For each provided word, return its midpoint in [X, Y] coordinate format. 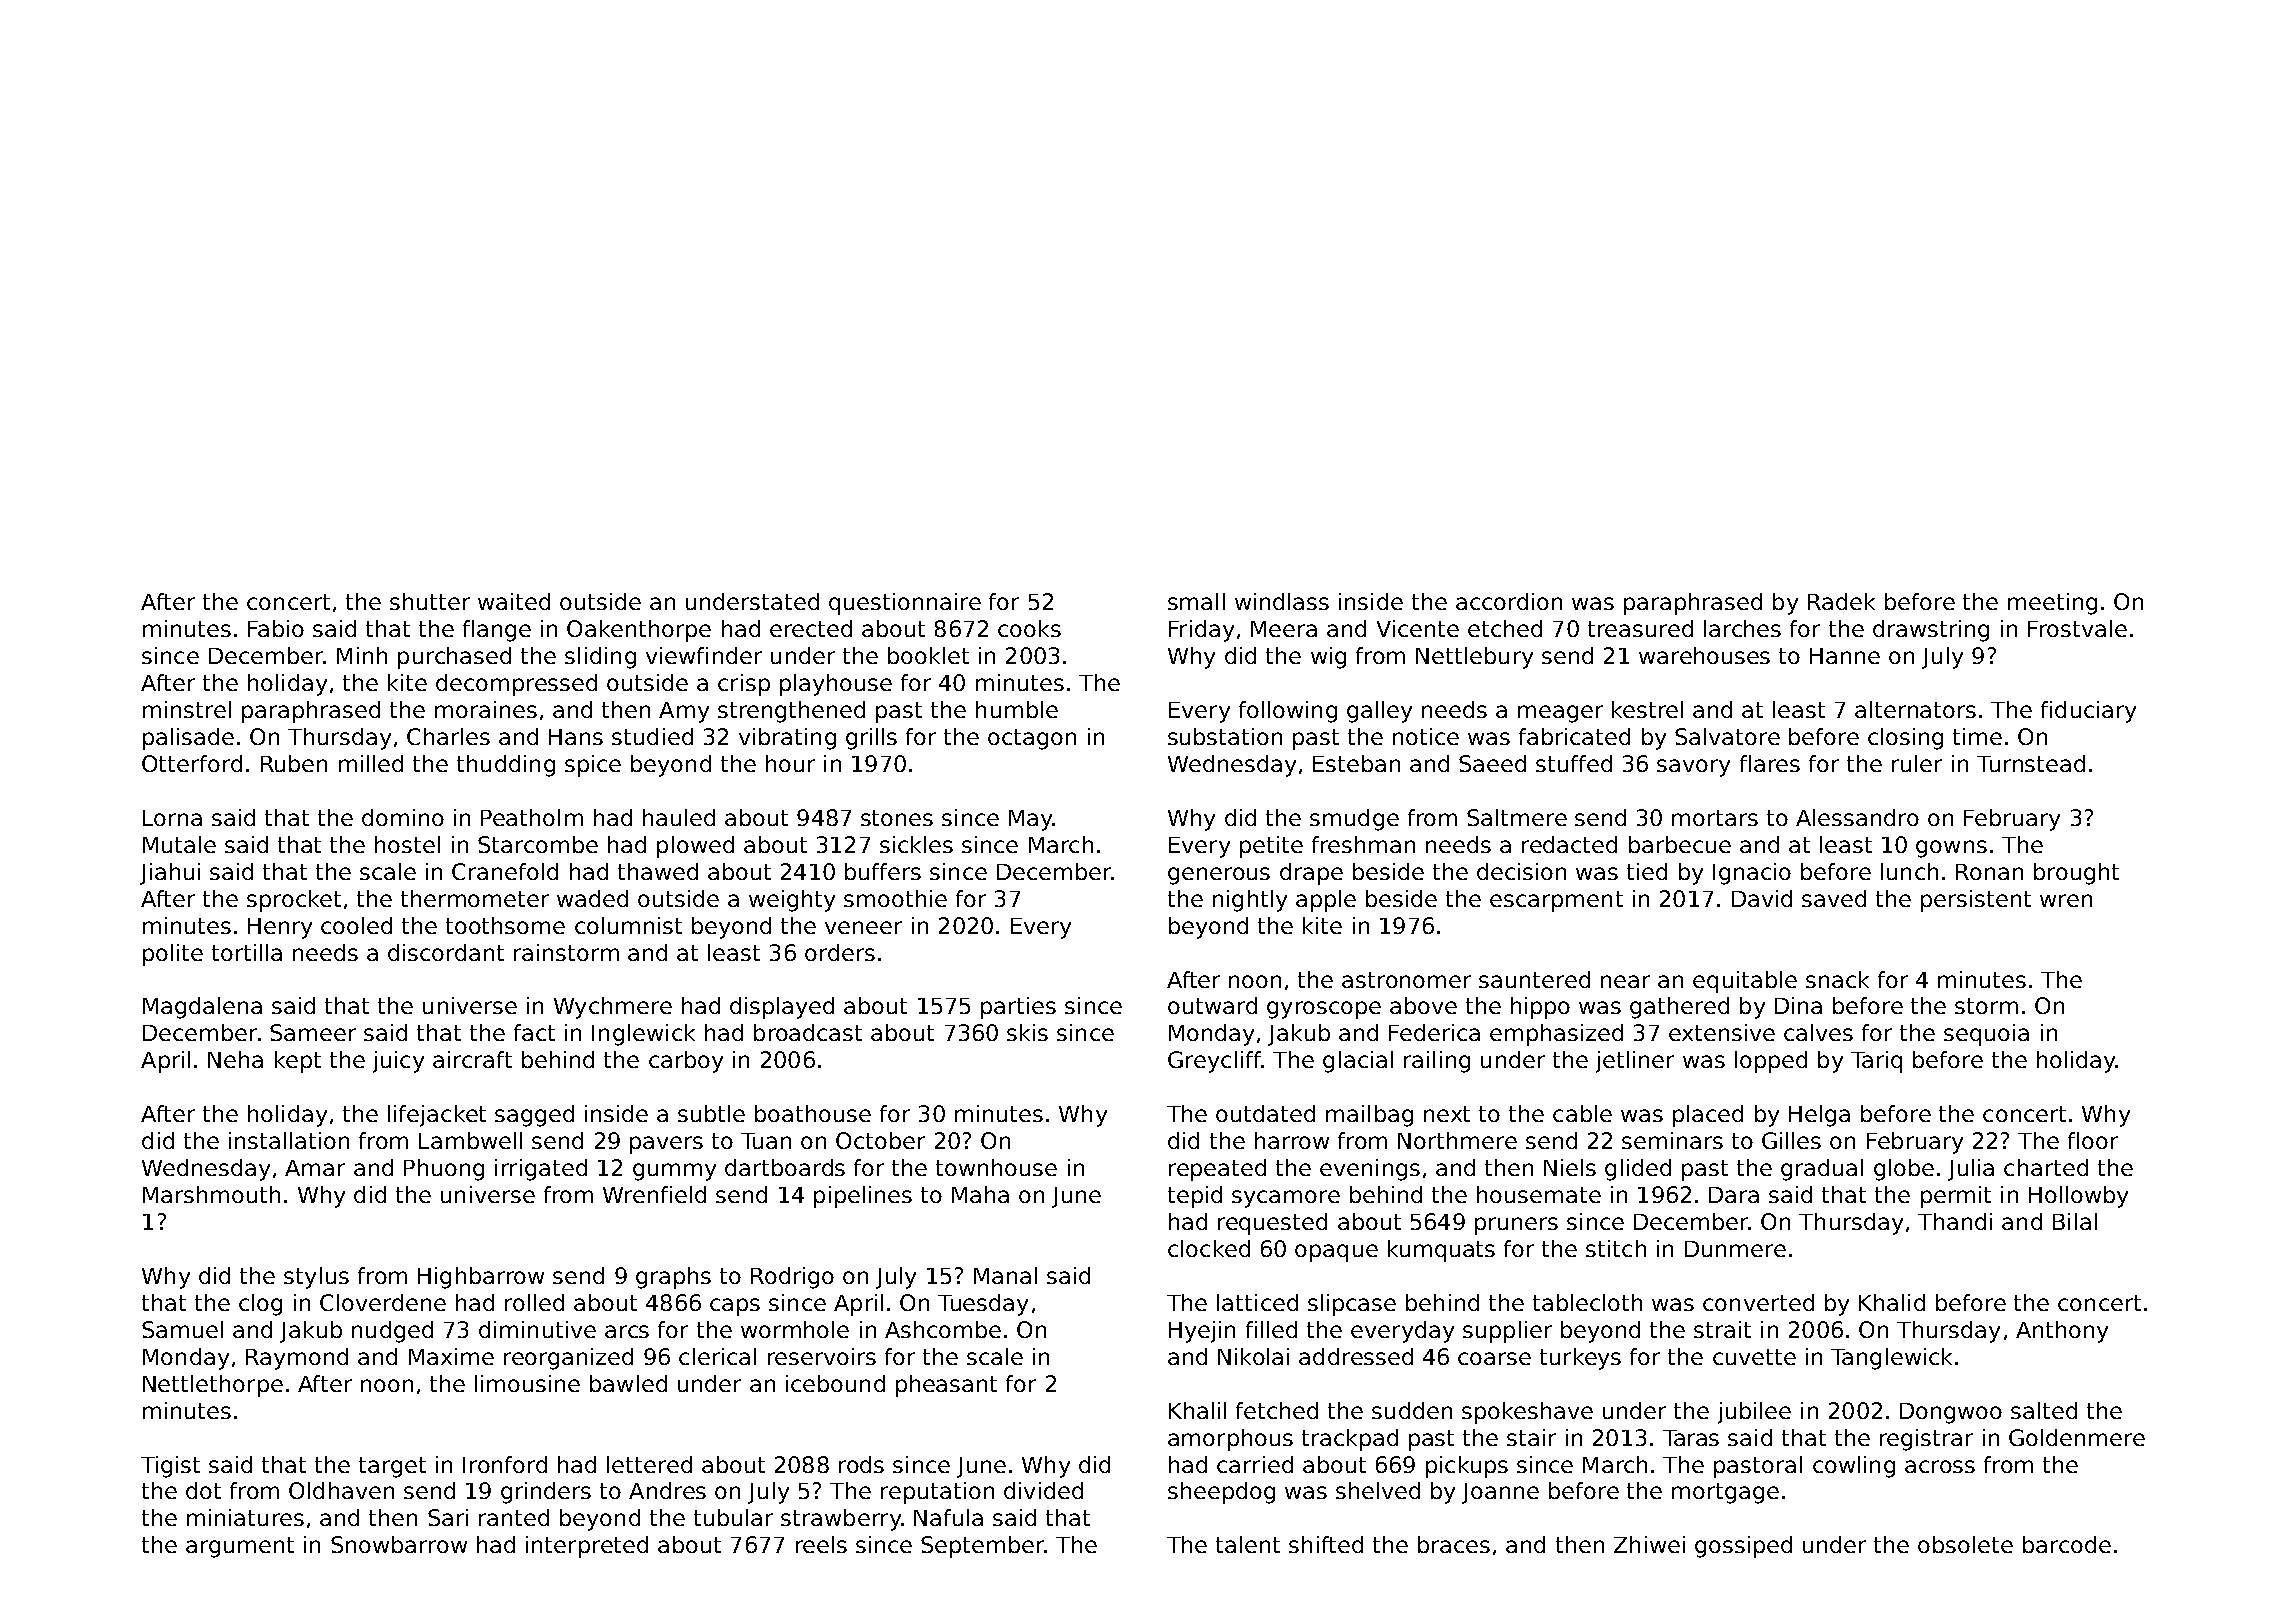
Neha [235, 1059]
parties [1018, 1008]
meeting [2052, 604]
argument [240, 1547]
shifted [1326, 1544]
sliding [600, 658]
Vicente [1418, 628]
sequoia [1986, 1035]
